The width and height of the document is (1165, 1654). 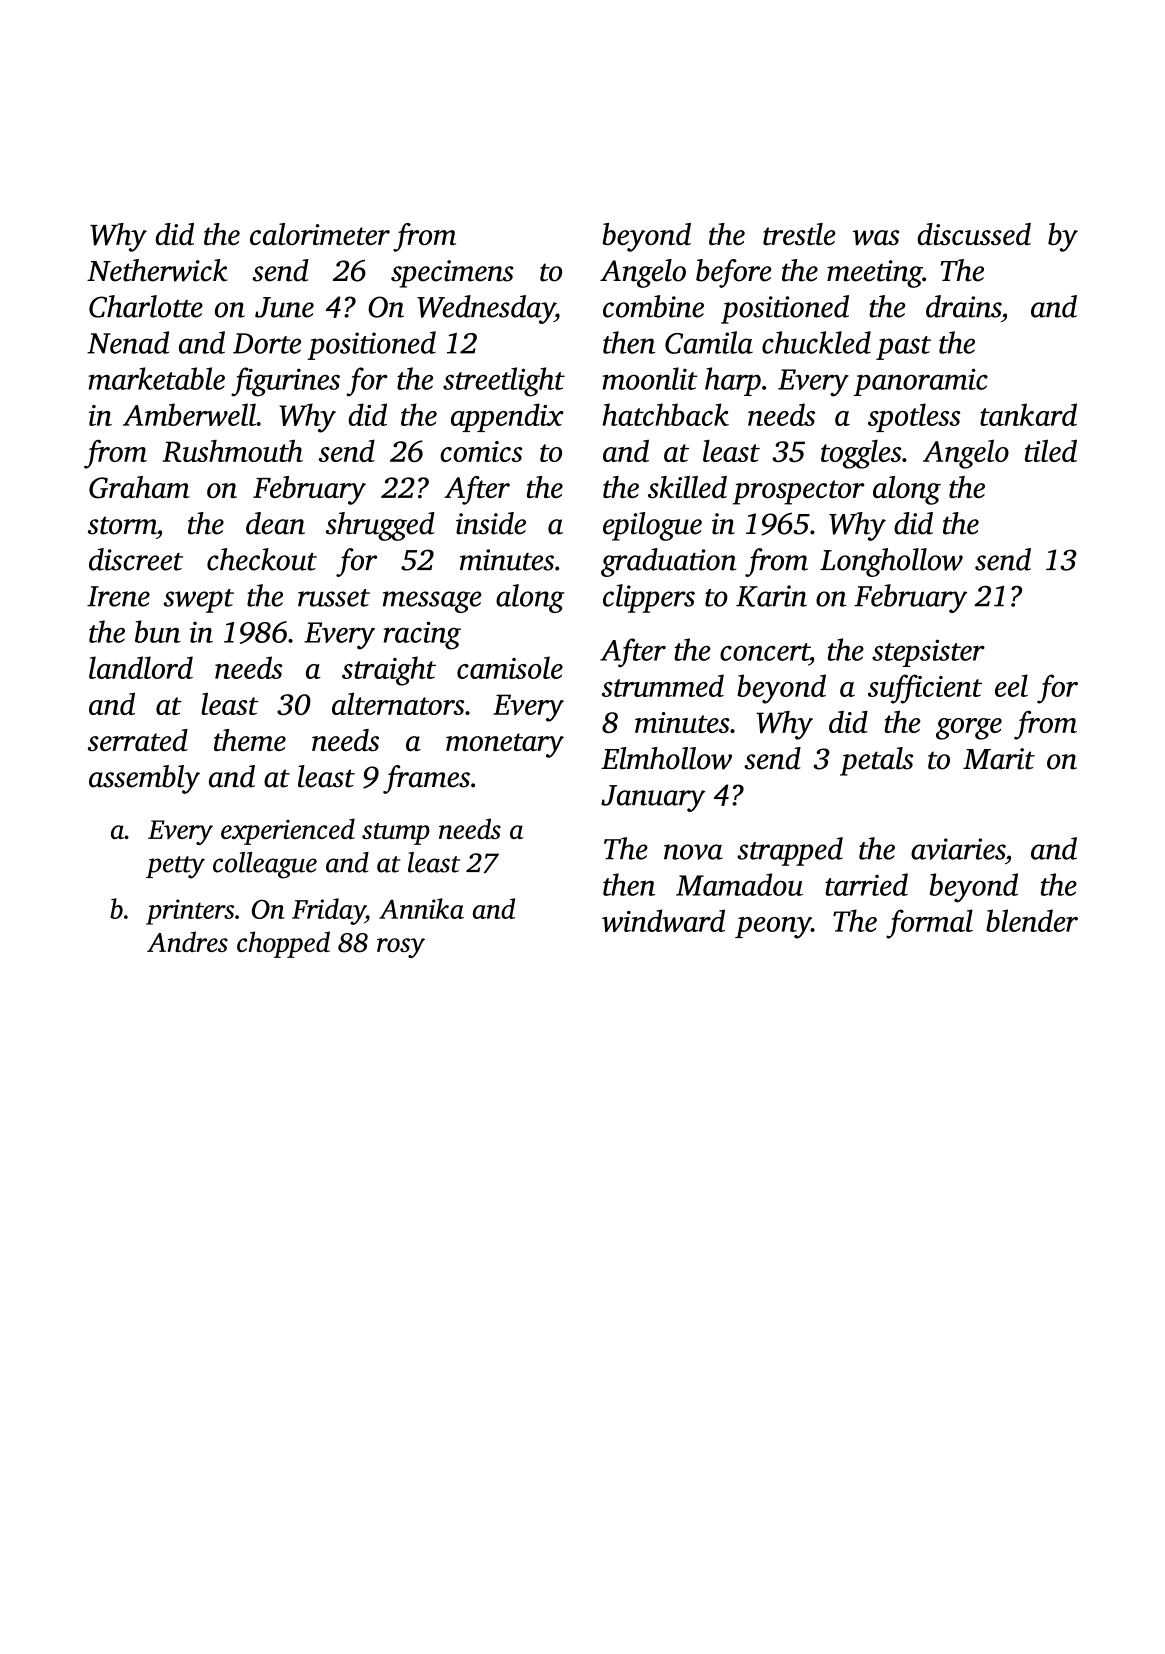 I want to click on alternators, so click(x=398, y=703).
